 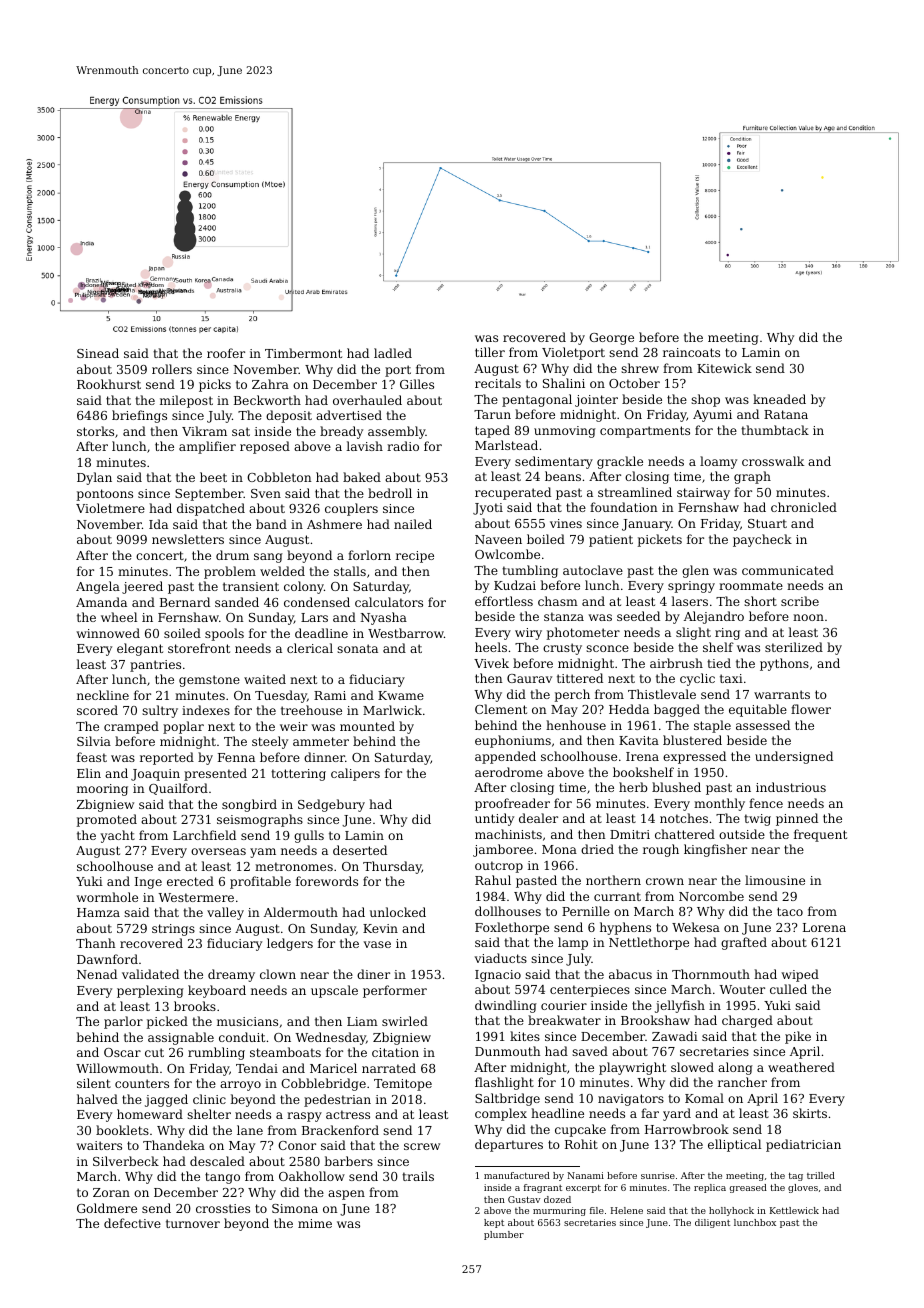 What do you see at coordinates (800, 601) in the page?
I see `scribe` at bounding box center [800, 601].
